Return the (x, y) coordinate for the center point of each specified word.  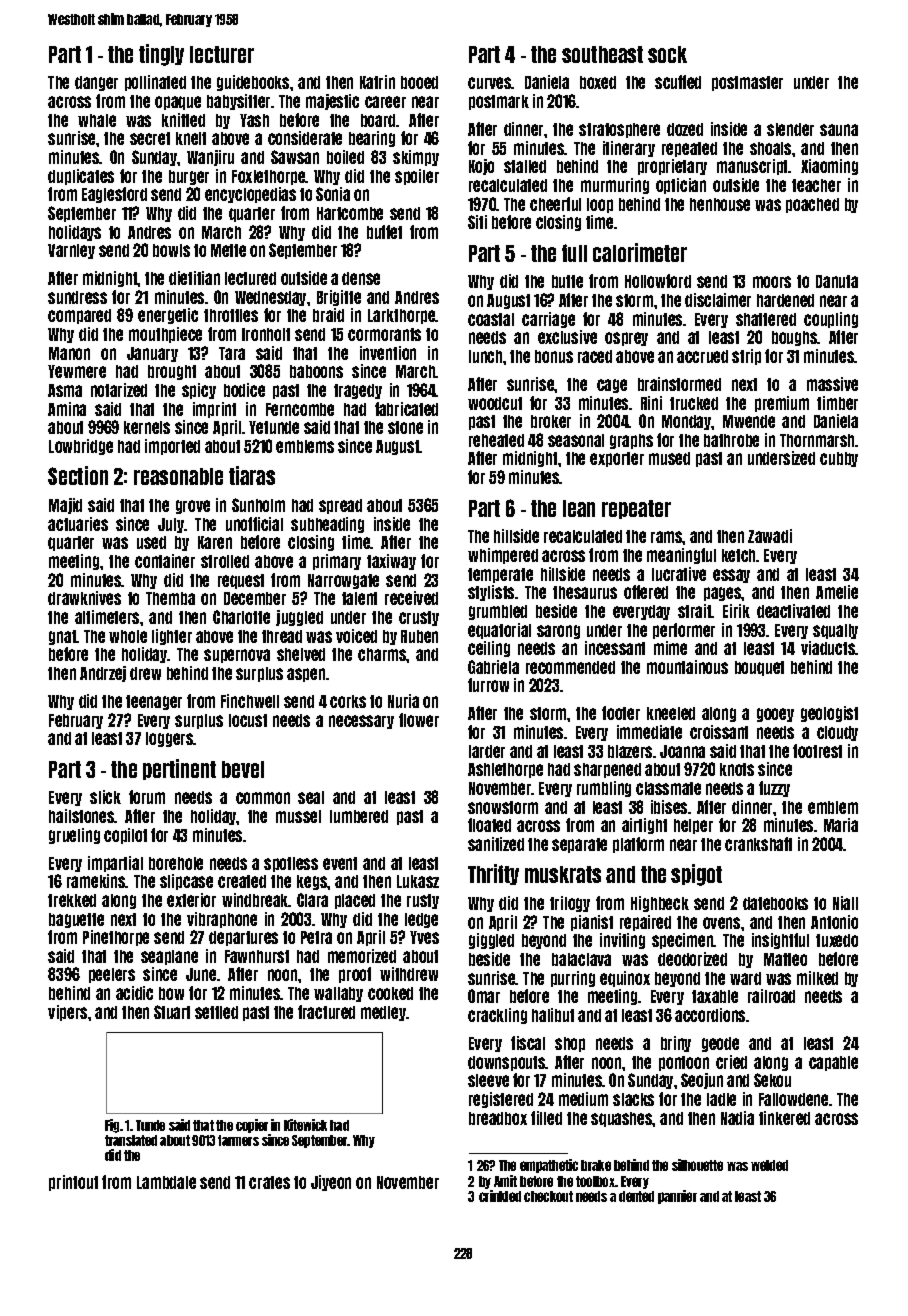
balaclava (581, 959)
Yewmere (77, 371)
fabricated (406, 409)
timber (837, 403)
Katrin (377, 82)
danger (96, 83)
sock (667, 54)
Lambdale (166, 1182)
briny (676, 1044)
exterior (191, 900)
